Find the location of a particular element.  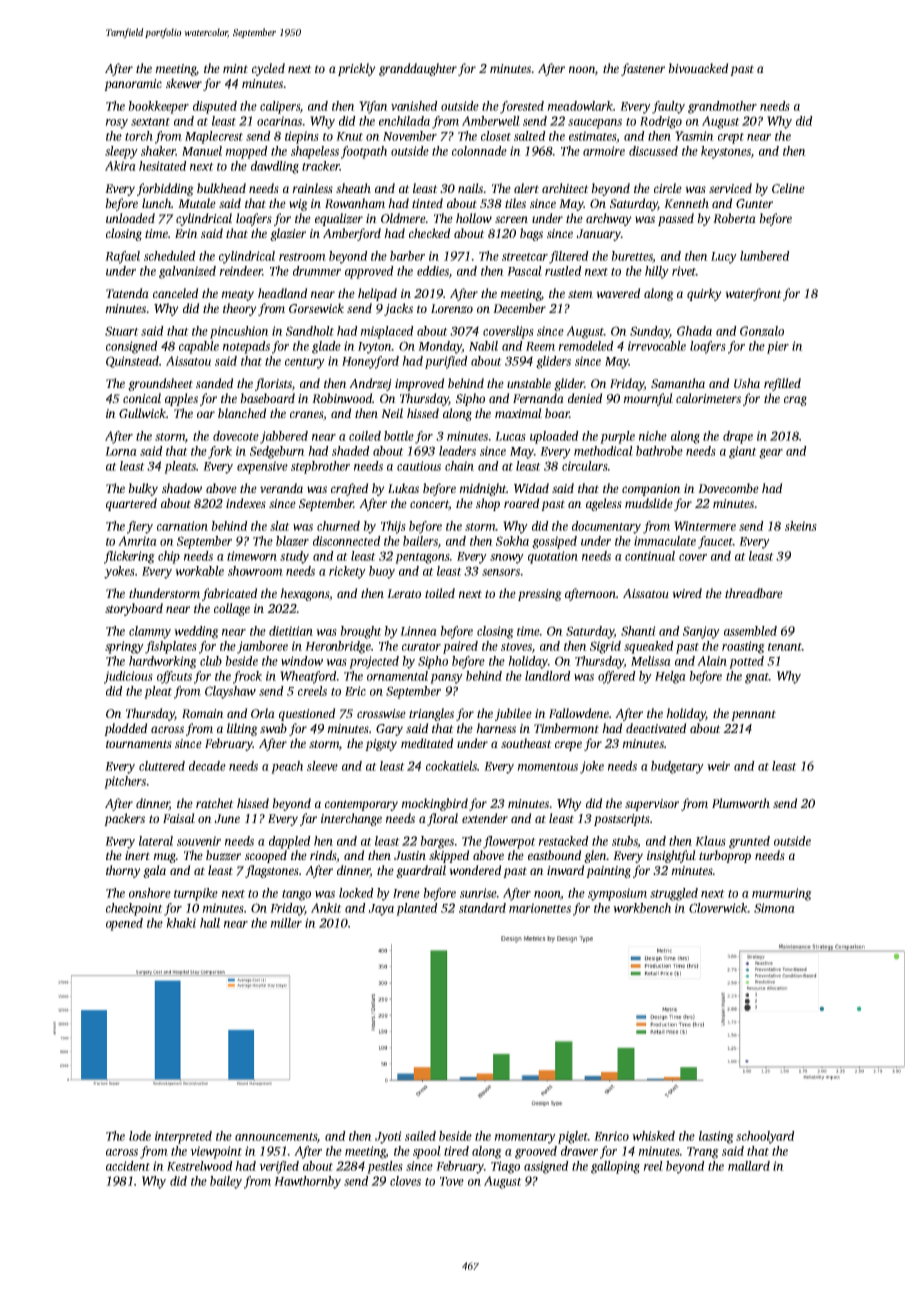

granddaughter is located at coordinates (418, 69).
